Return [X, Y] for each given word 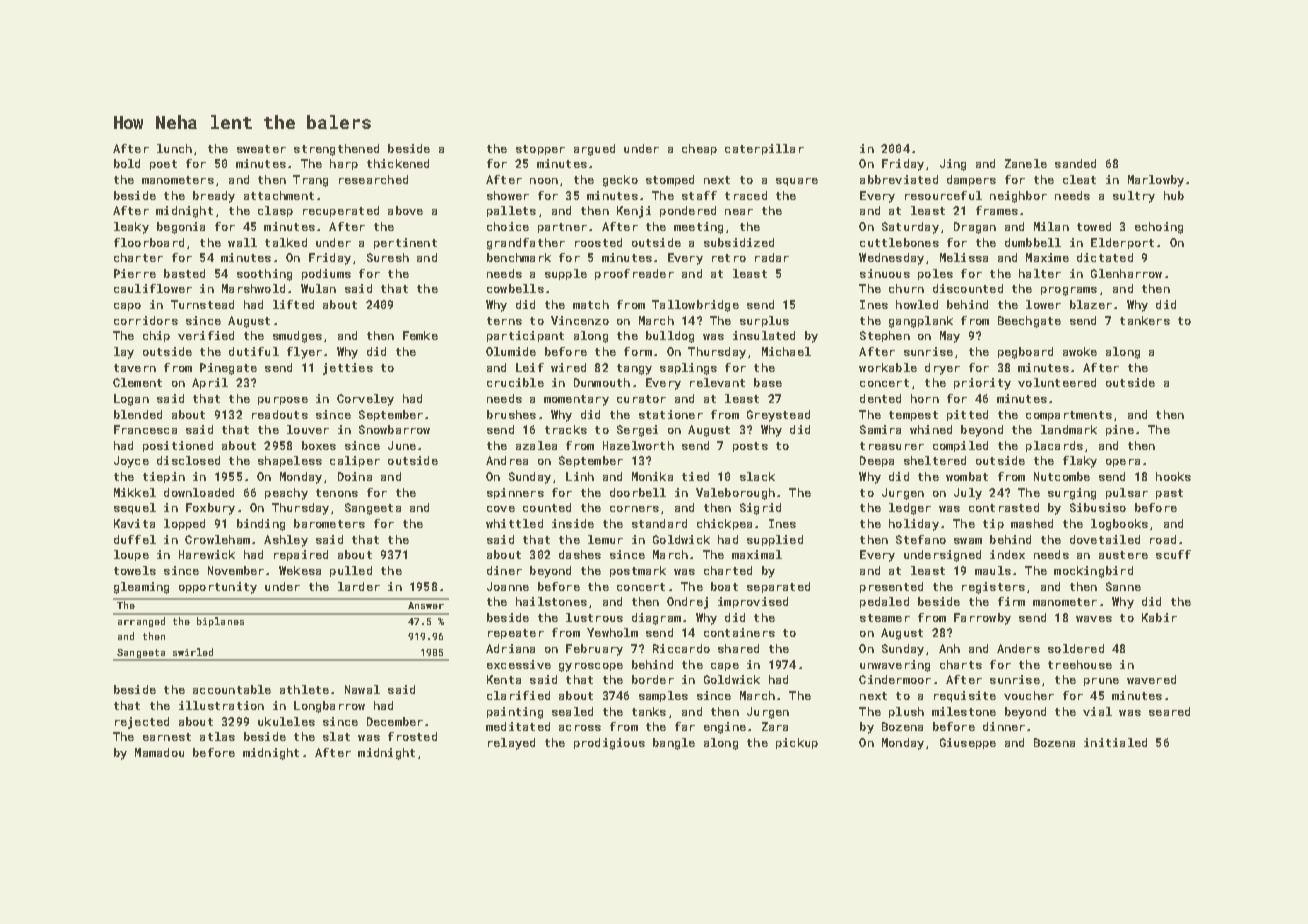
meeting [698, 228]
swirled [193, 652]
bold [127, 163]
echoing [1159, 228]
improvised [753, 602]
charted [728, 570]
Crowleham [217, 539]
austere [1123, 555]
